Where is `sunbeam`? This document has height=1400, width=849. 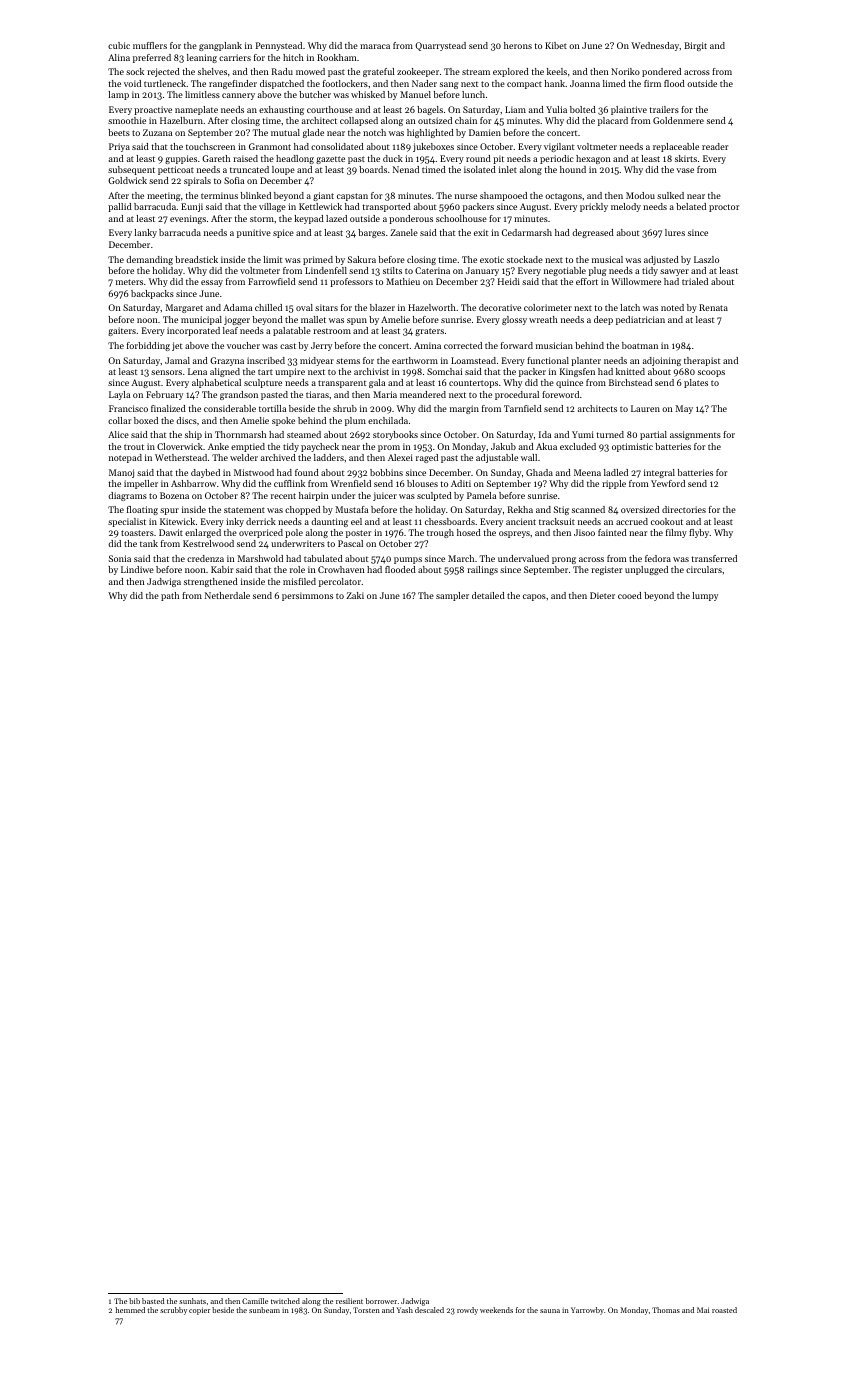
sunbeam is located at coordinates (264, 1310).
